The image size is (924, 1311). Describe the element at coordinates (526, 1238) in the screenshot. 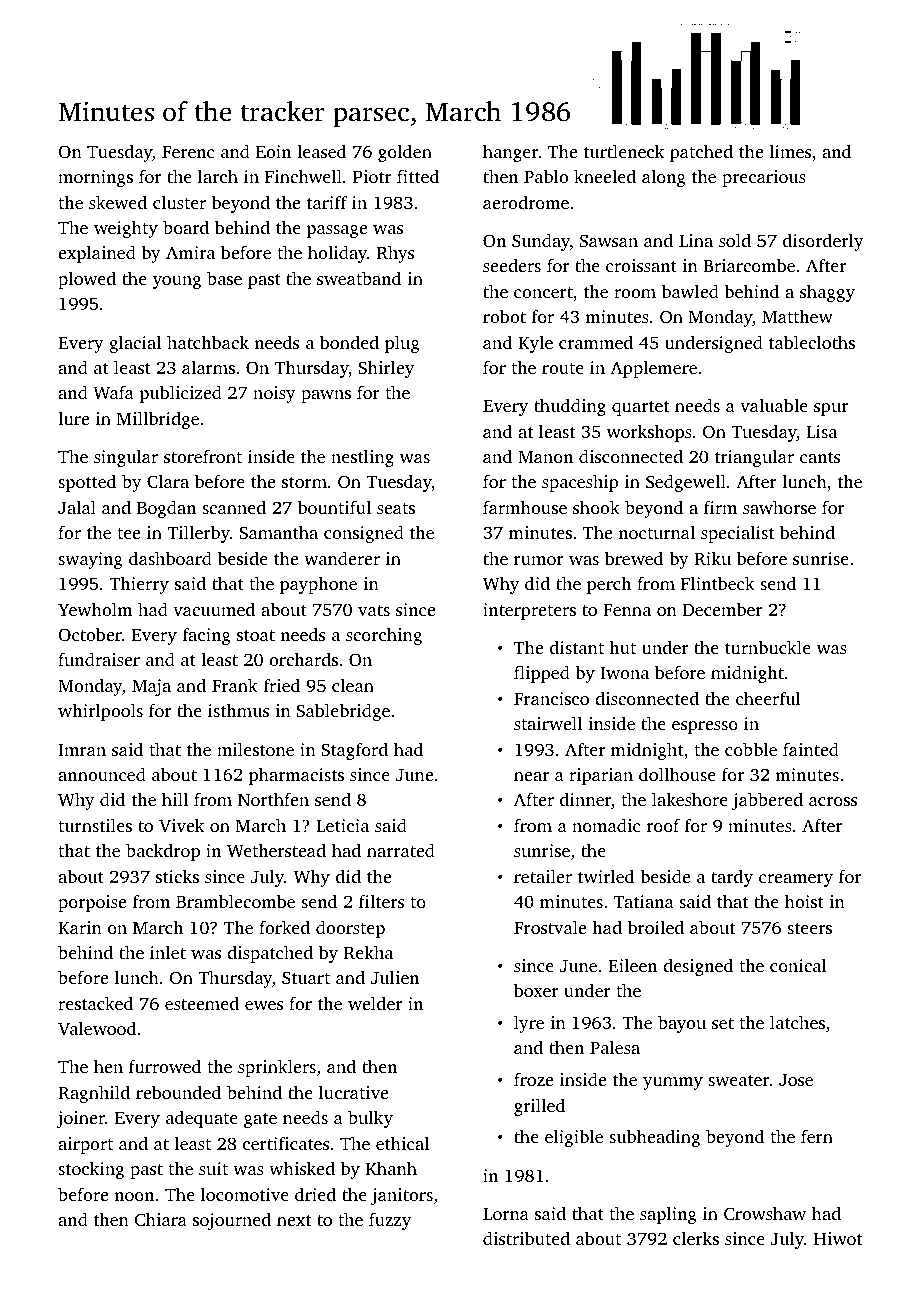

I see `distributed` at that location.
